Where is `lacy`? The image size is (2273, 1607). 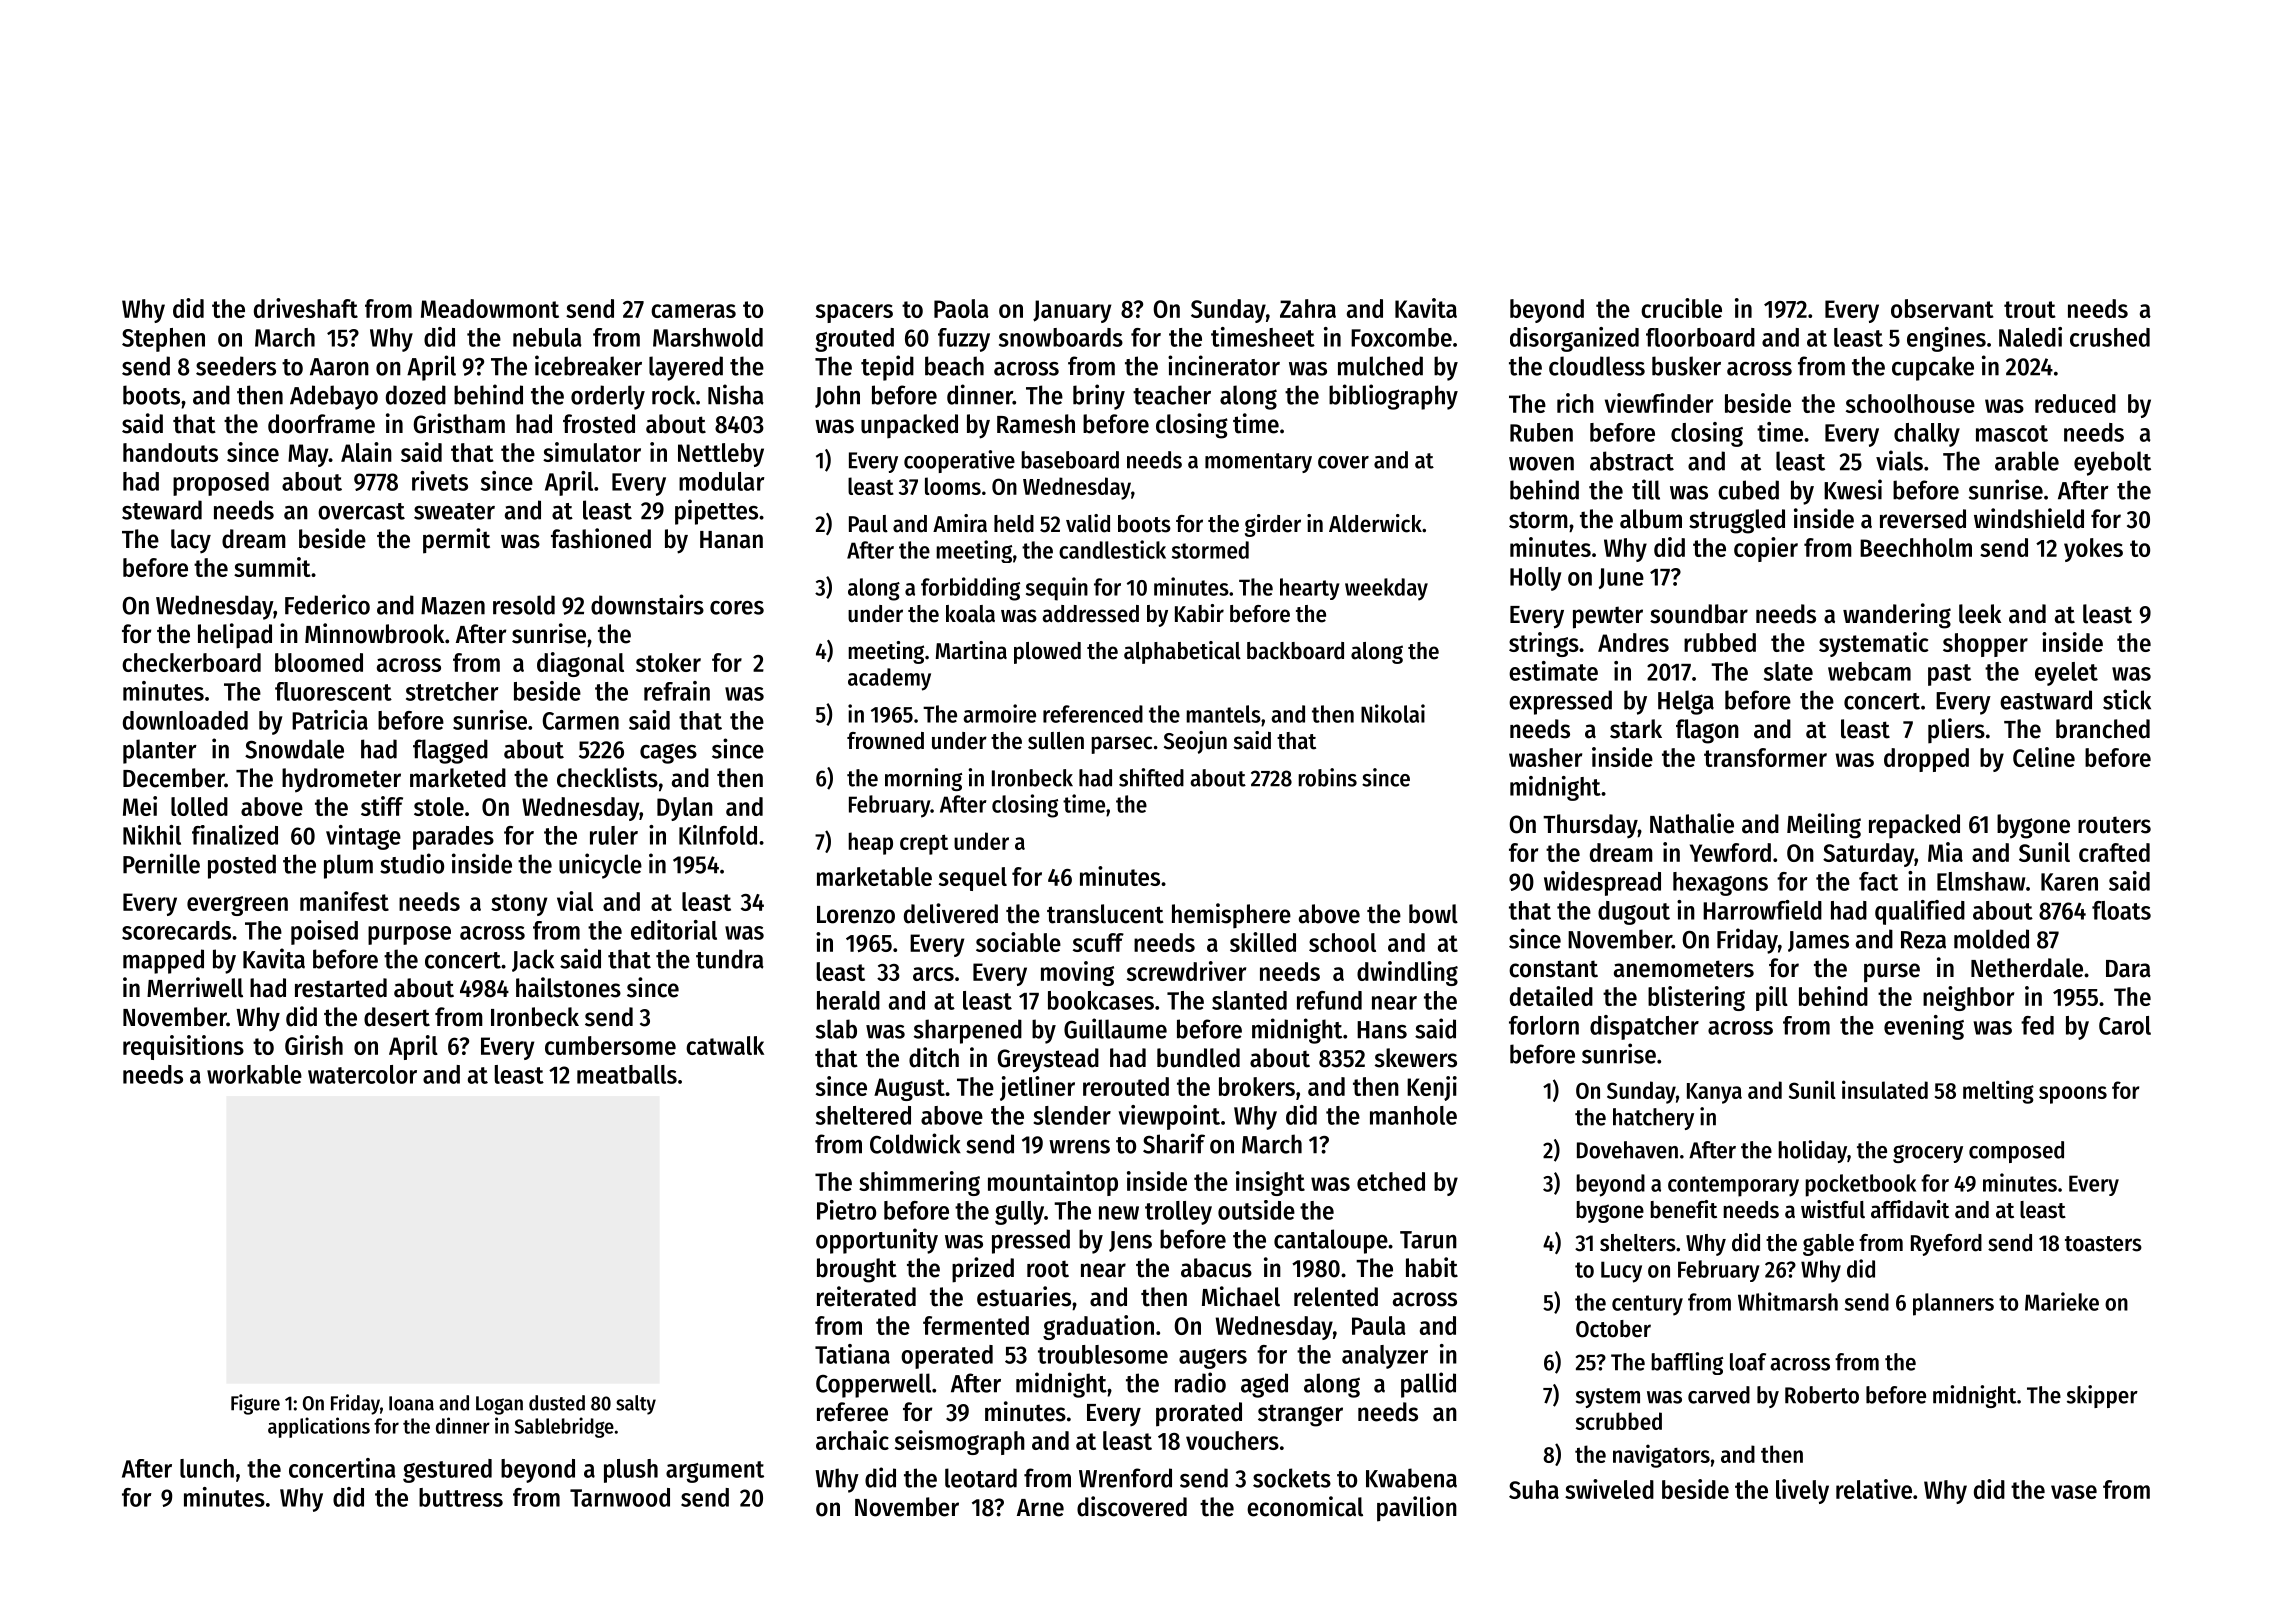
lacy is located at coordinates (191, 541).
